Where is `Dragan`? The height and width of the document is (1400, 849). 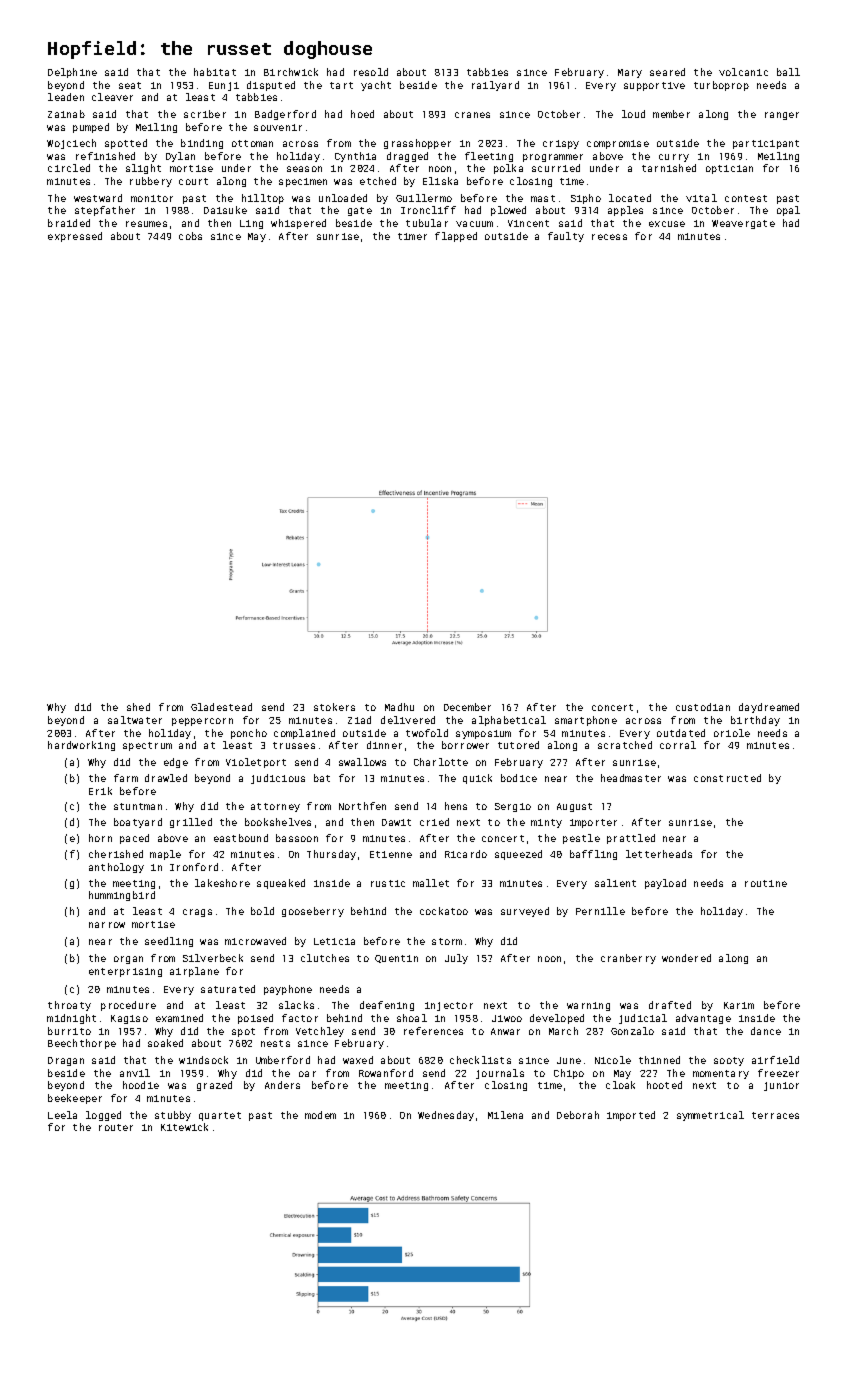 Dragan is located at coordinates (66, 1061).
